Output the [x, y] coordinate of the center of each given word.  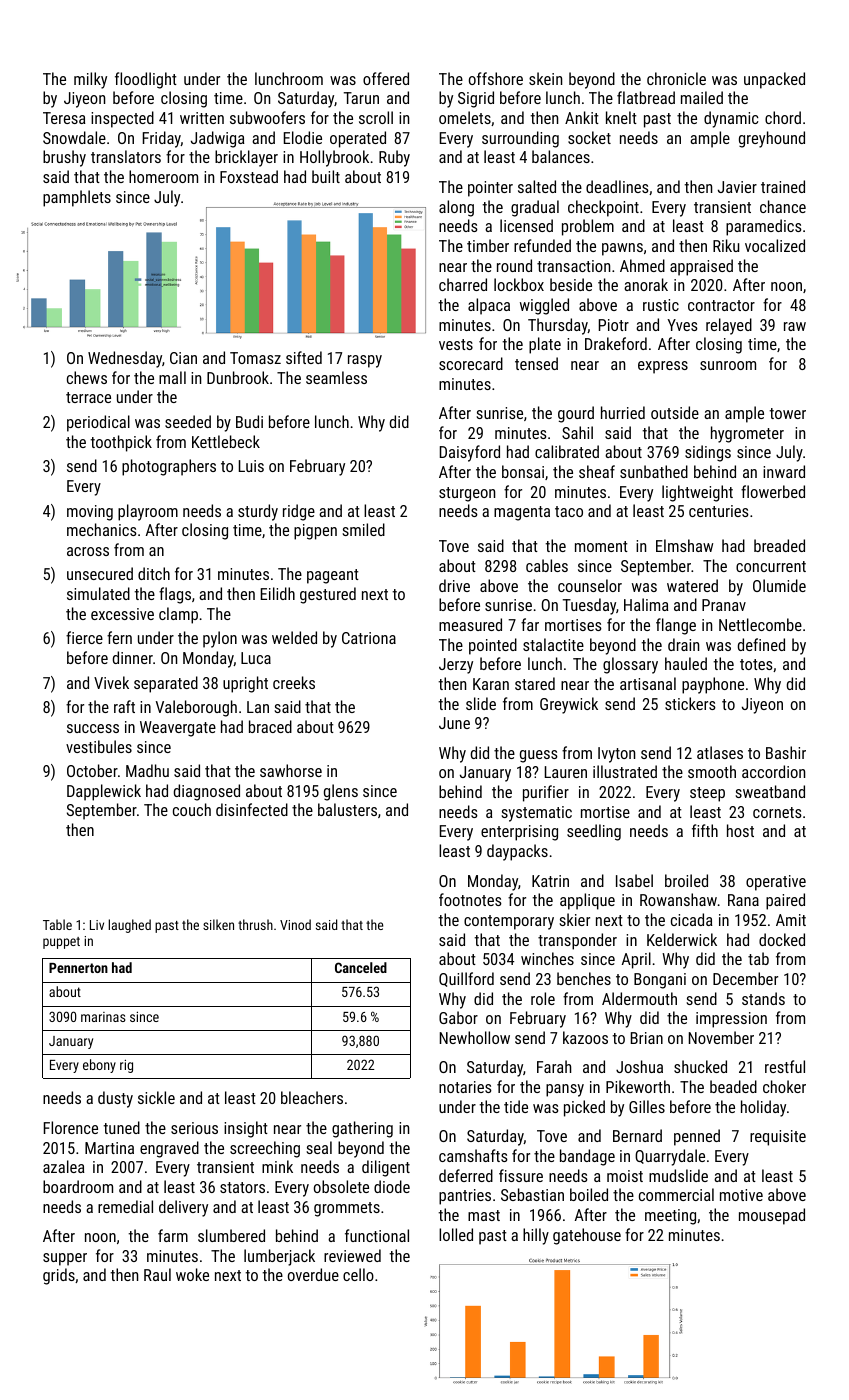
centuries [719, 511]
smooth [712, 771]
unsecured [100, 573]
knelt [621, 117]
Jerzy [456, 666]
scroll [376, 117]
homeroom [163, 176]
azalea [64, 1166]
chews [87, 377]
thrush [255, 924]
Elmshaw [684, 545]
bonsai [523, 471]
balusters [347, 809]
